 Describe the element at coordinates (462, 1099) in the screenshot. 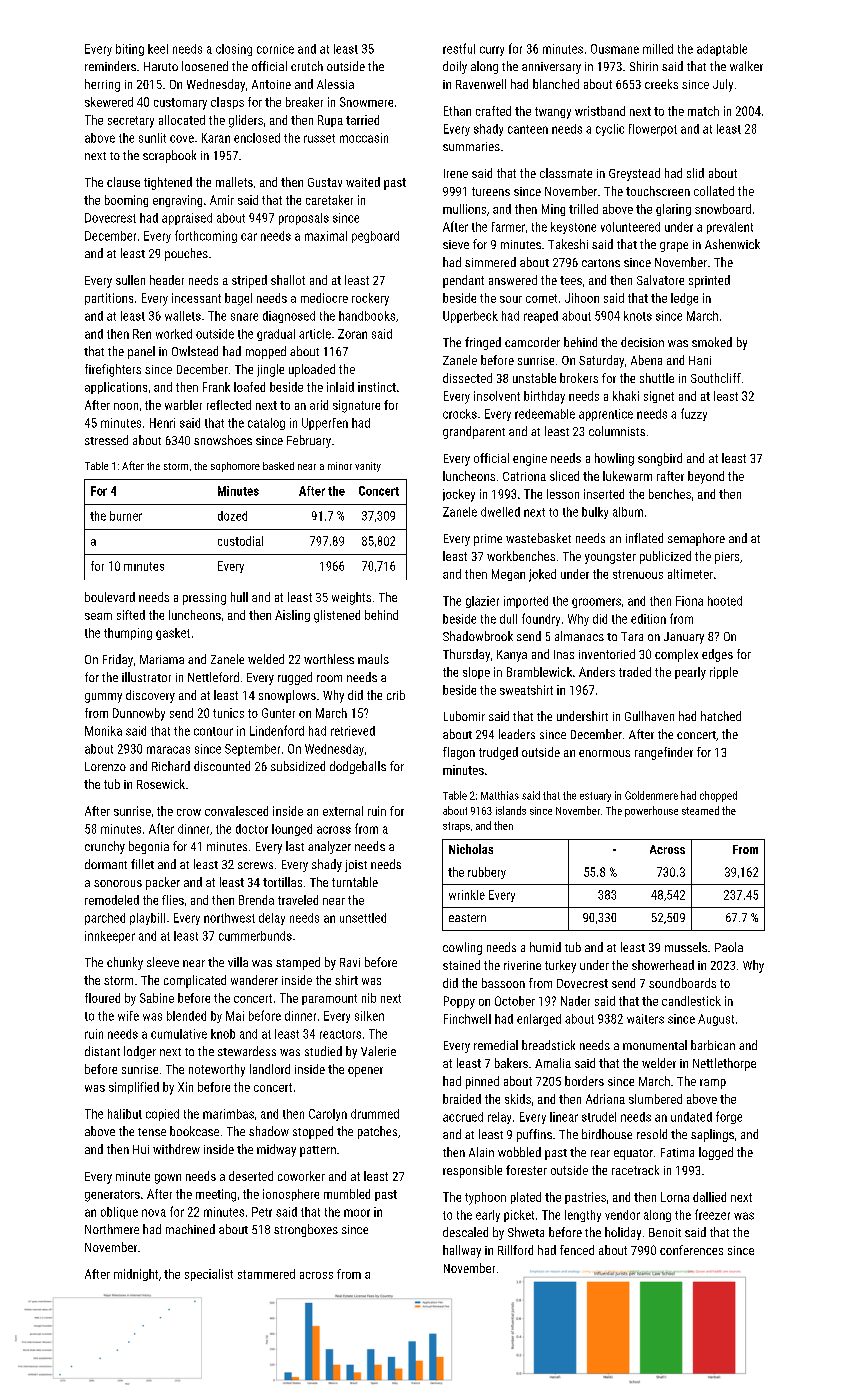

I see `braided` at that location.
